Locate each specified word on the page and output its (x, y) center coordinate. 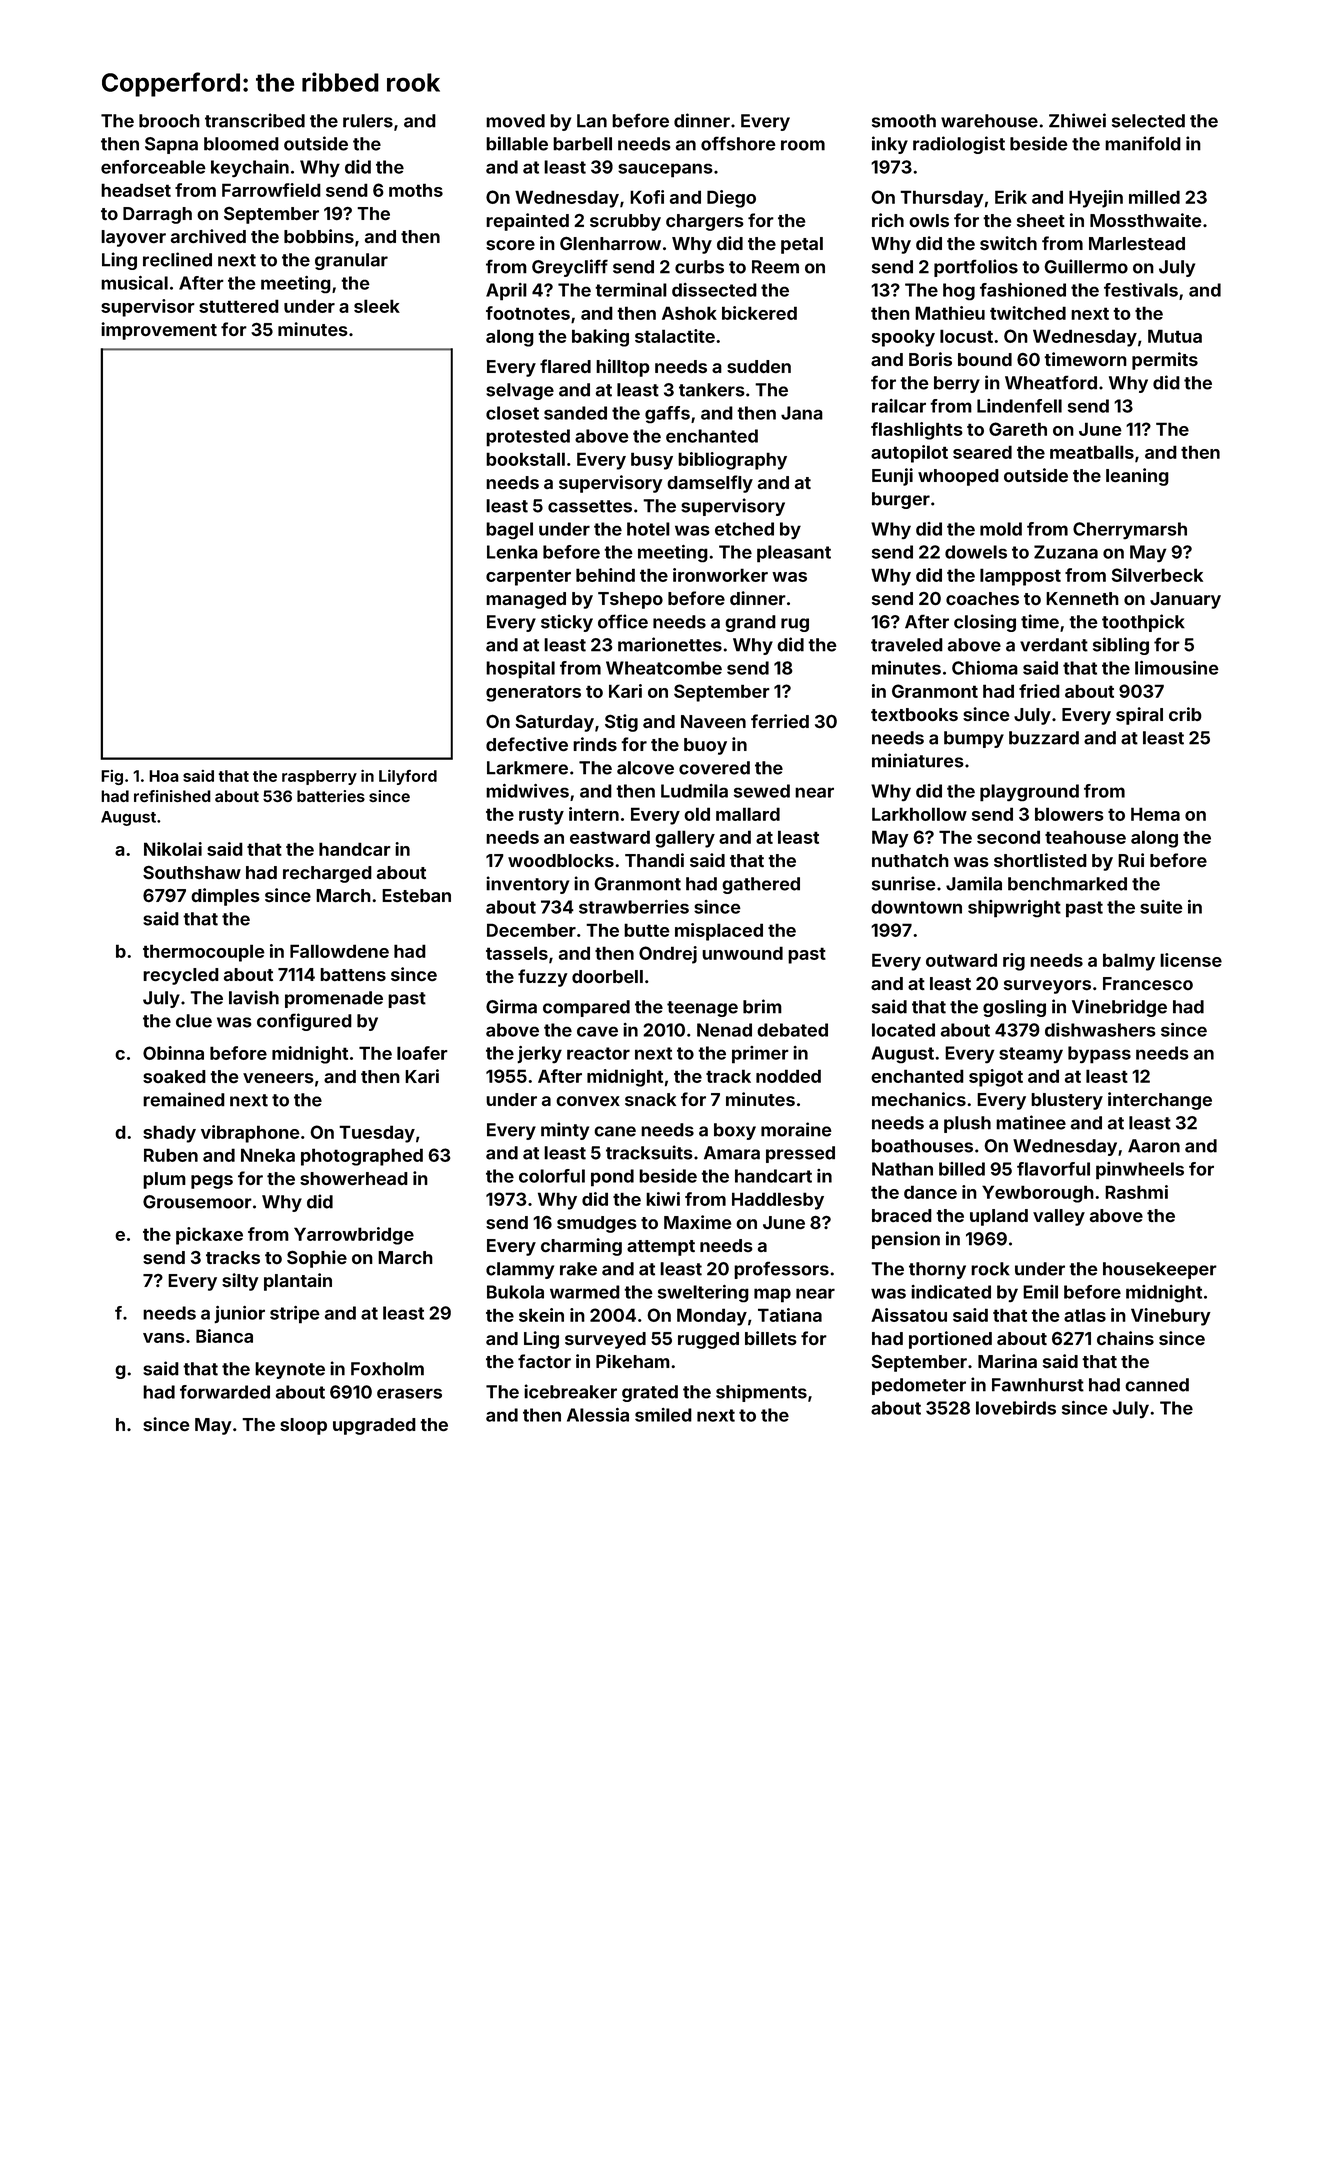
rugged (708, 1340)
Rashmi (1136, 1192)
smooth (904, 121)
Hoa (164, 776)
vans (164, 1338)
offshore (738, 143)
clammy (520, 1270)
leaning (1137, 477)
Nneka (268, 1155)
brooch (169, 121)
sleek (377, 306)
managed (526, 600)
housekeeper (1160, 1270)
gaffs (667, 414)
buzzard (1044, 738)
